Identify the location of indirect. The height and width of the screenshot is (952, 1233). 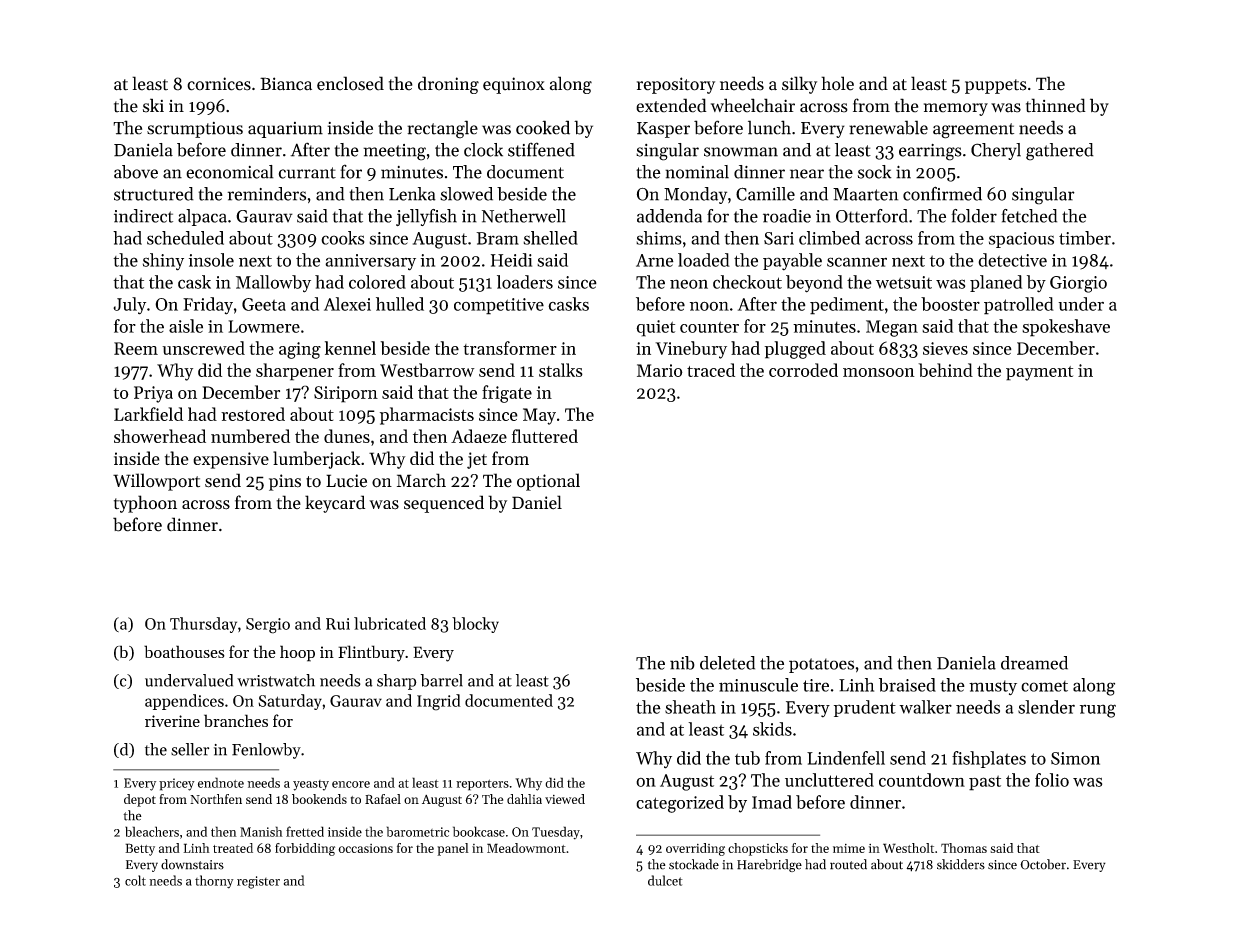
(143, 216).
